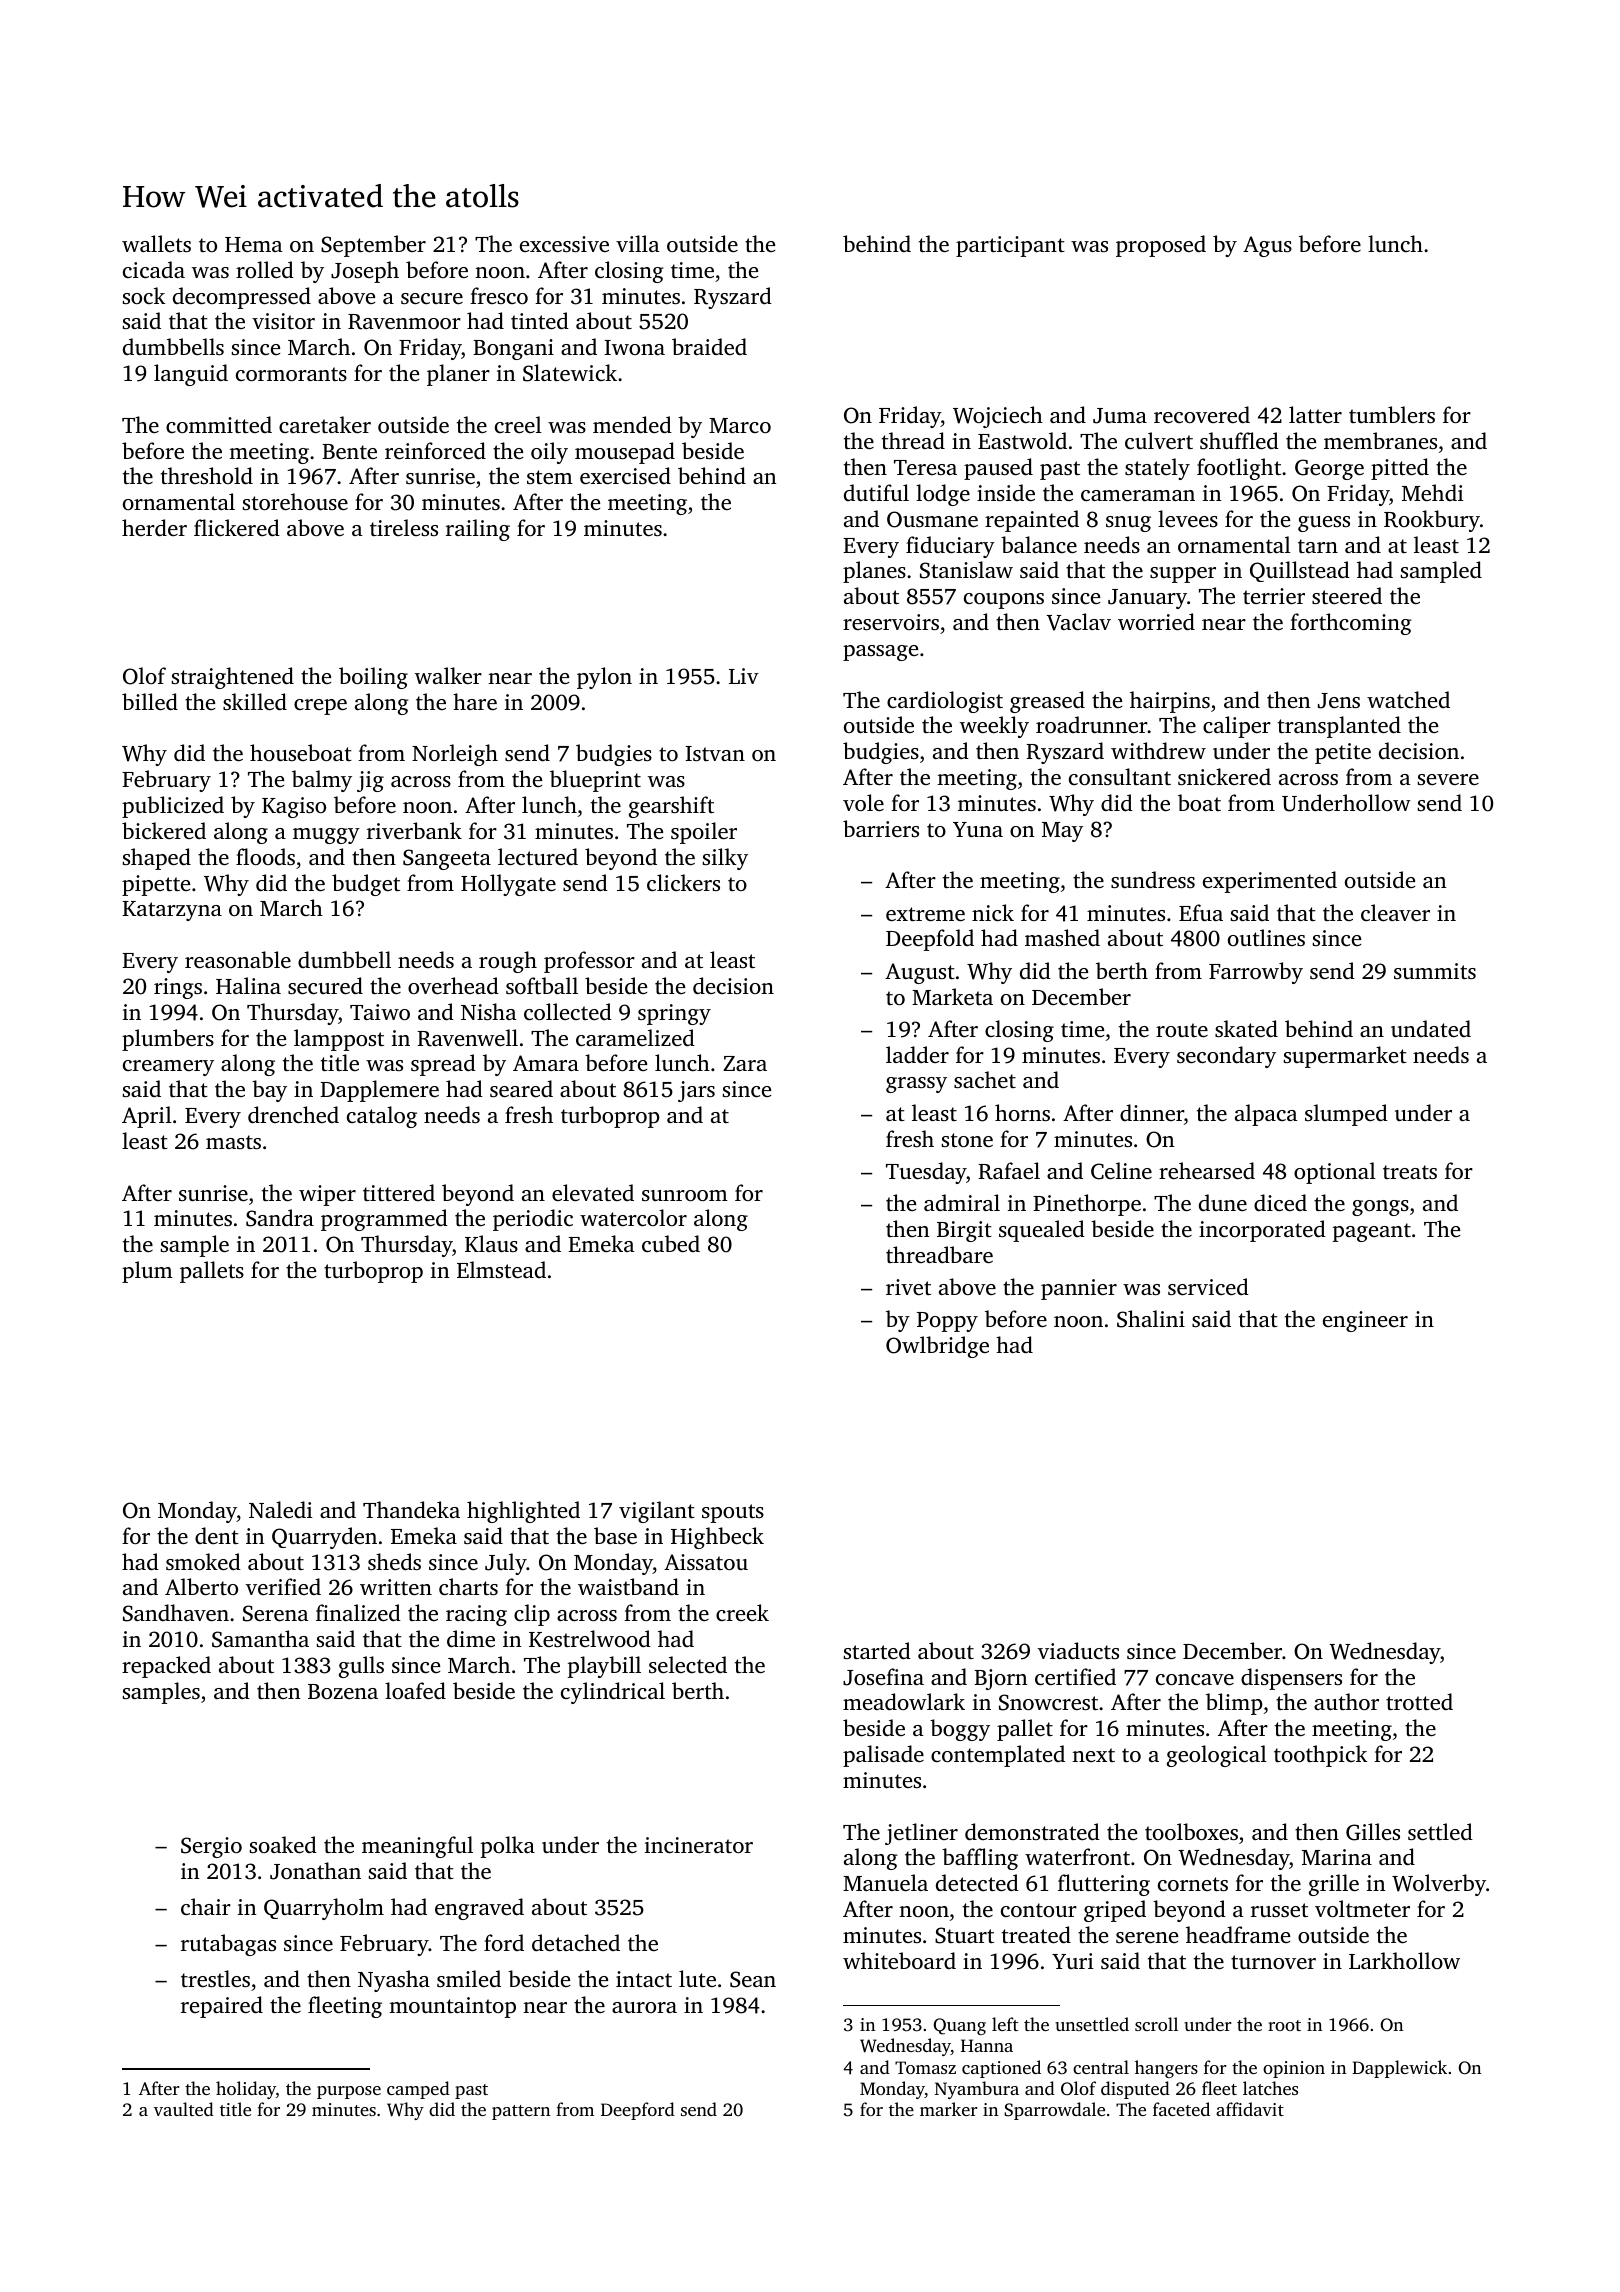  Describe the element at coordinates (501, 1269) in the image. I see `Elmstead` at that location.
